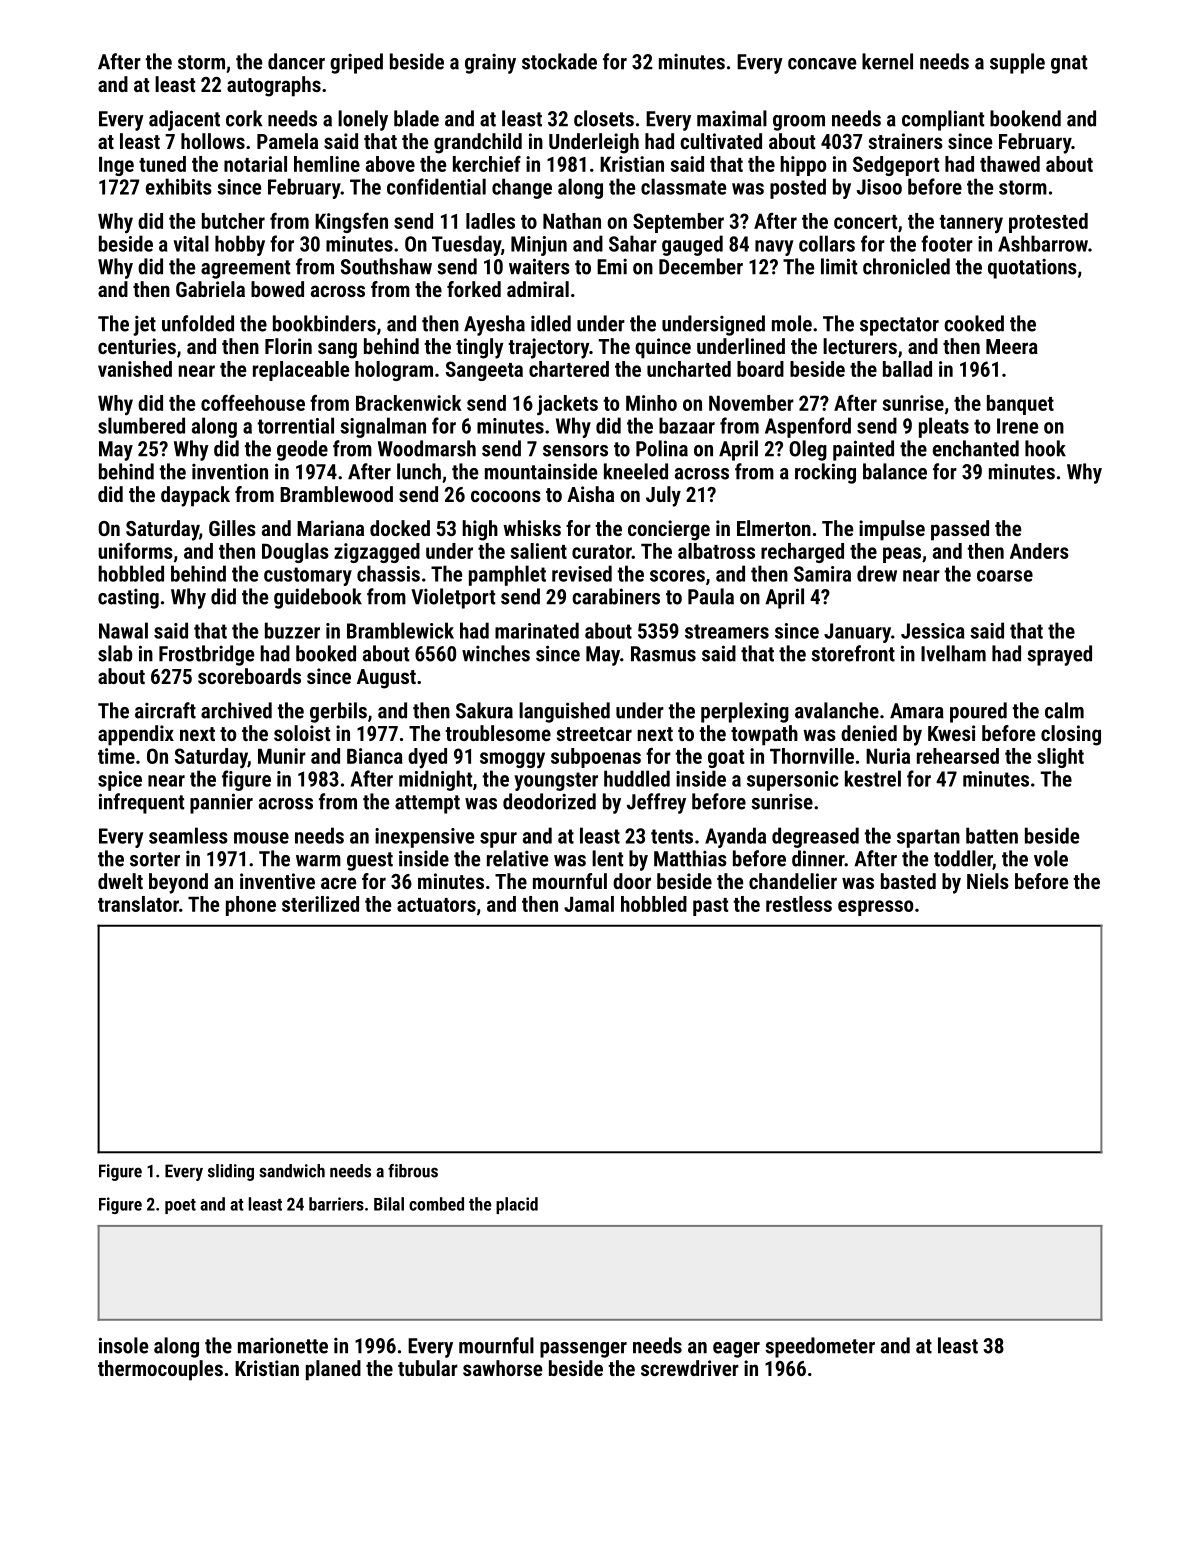 The width and height of the screenshot is (1200, 1553). What do you see at coordinates (992, 835) in the screenshot?
I see `batten` at bounding box center [992, 835].
